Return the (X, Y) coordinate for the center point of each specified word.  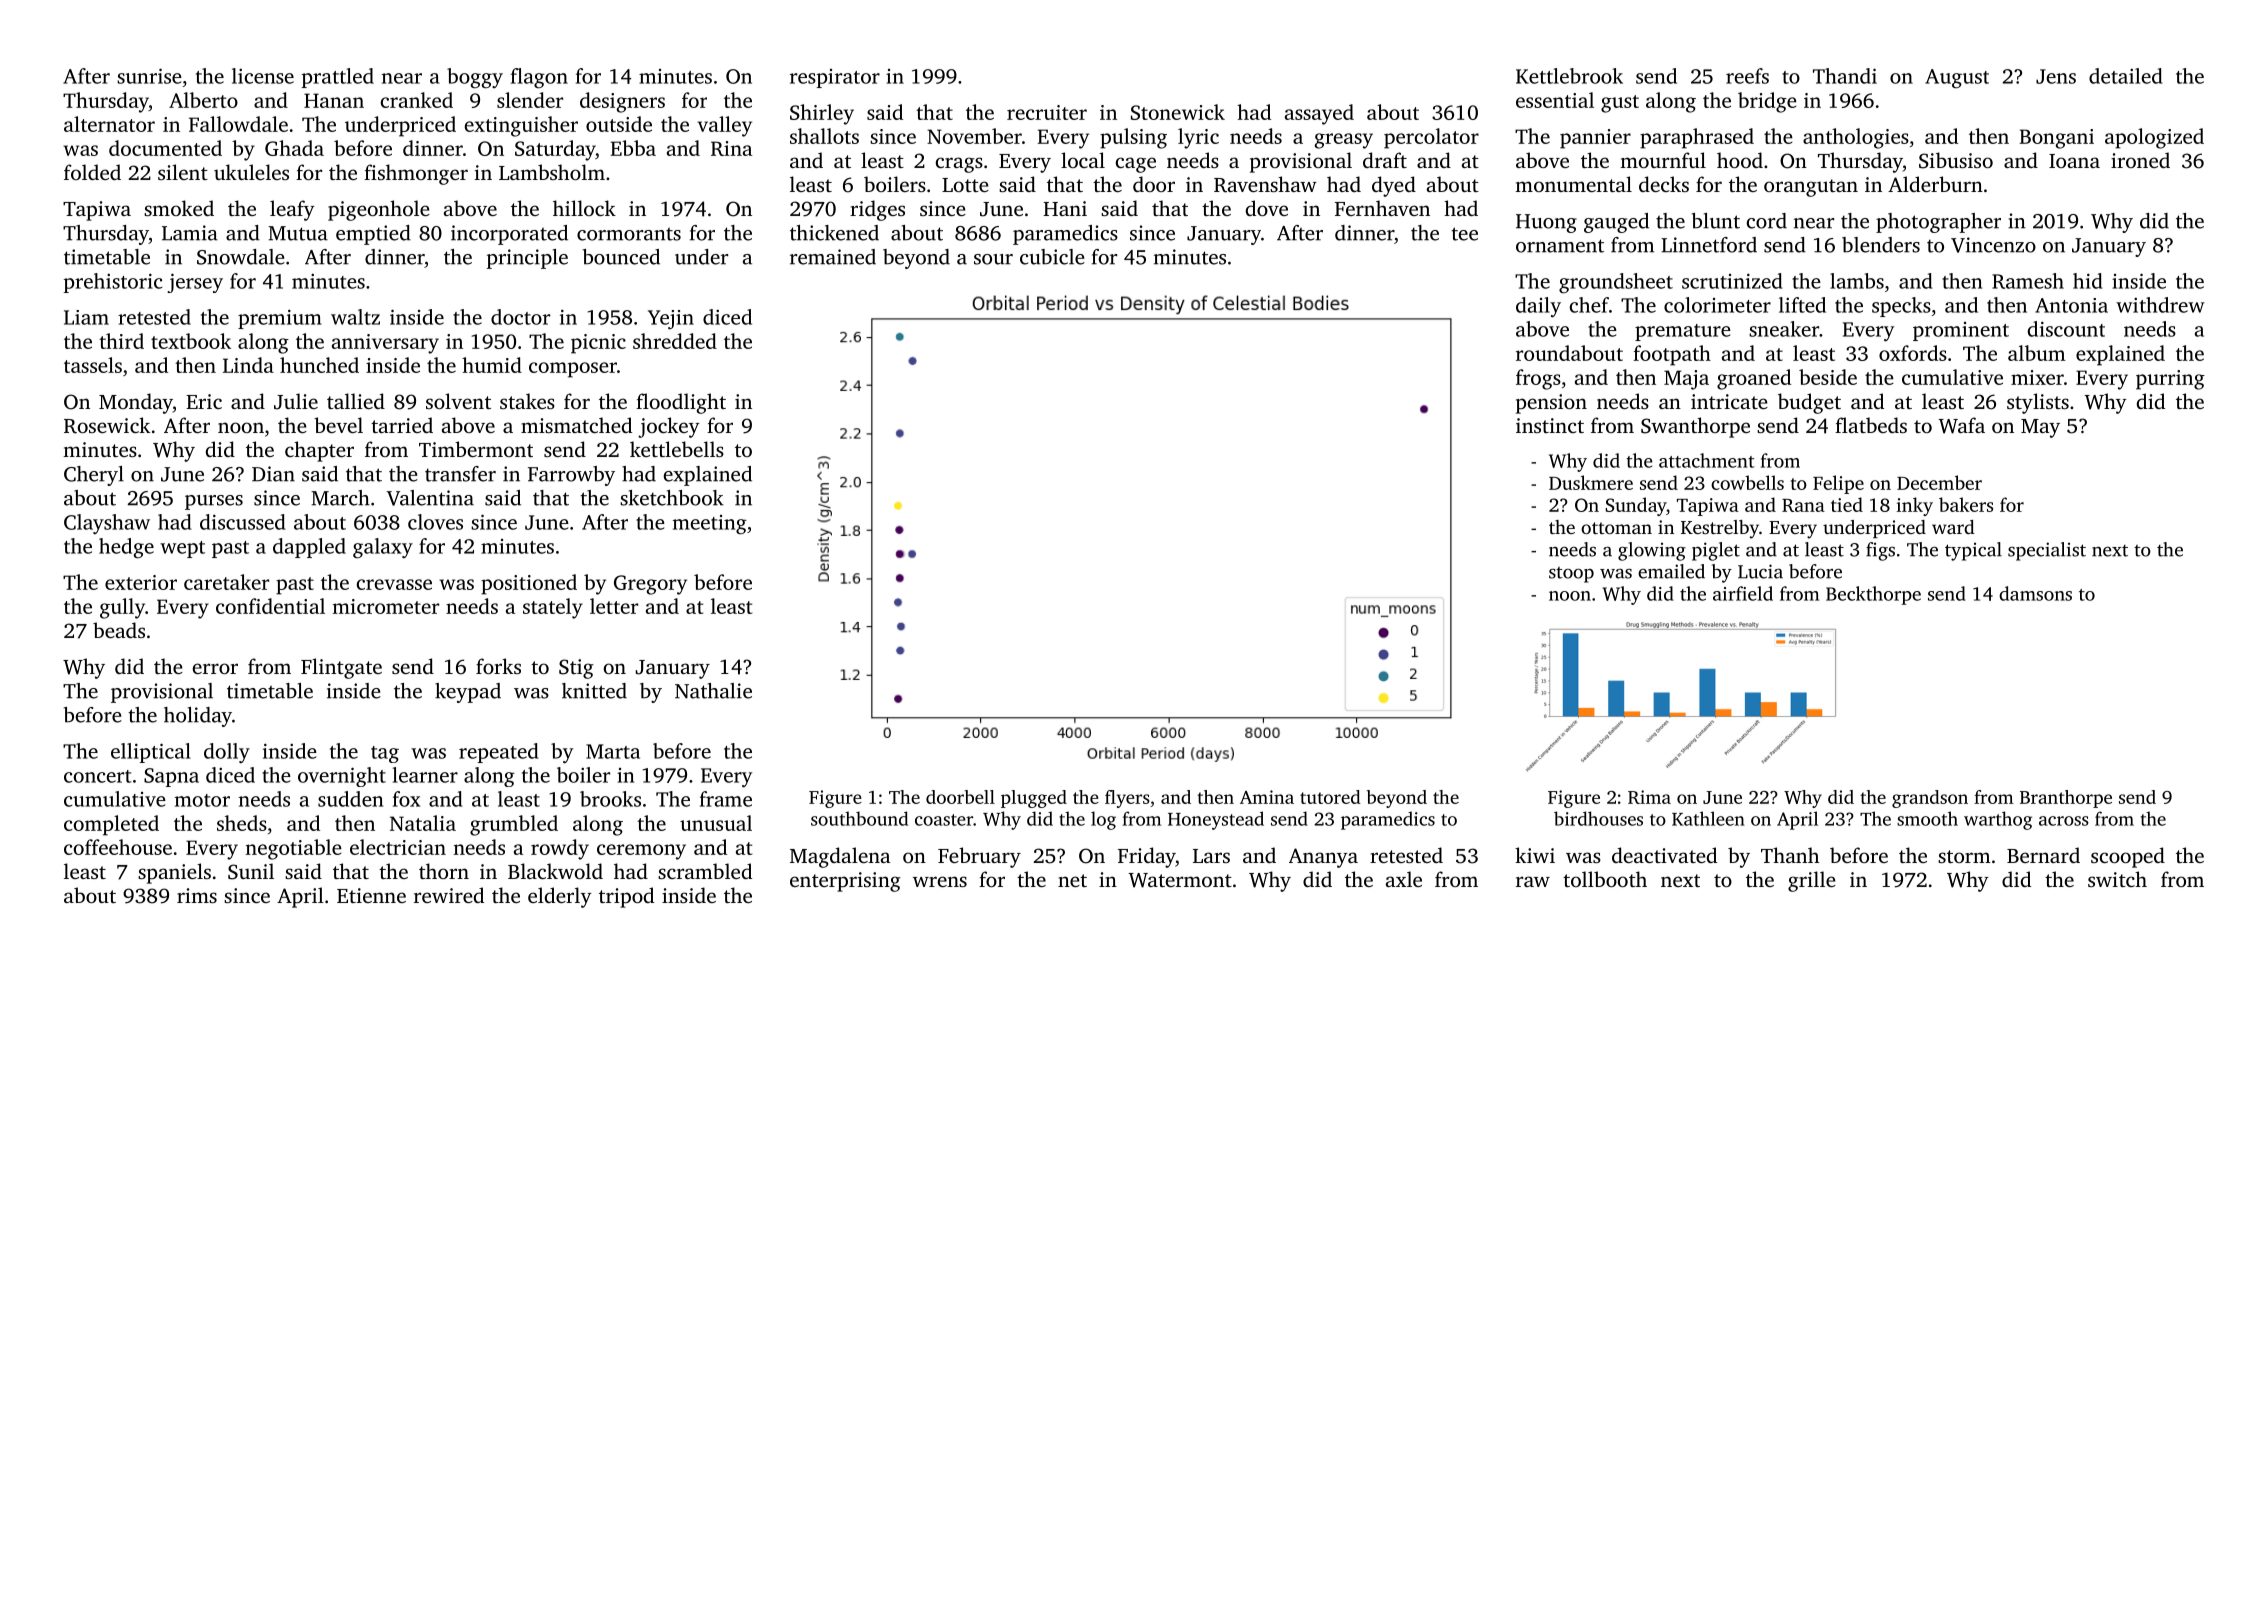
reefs (1747, 76)
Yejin (671, 320)
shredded (675, 341)
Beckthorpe (1873, 595)
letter (614, 606)
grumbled (514, 825)
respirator (835, 78)
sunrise (149, 76)
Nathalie (713, 691)
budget (1809, 403)
